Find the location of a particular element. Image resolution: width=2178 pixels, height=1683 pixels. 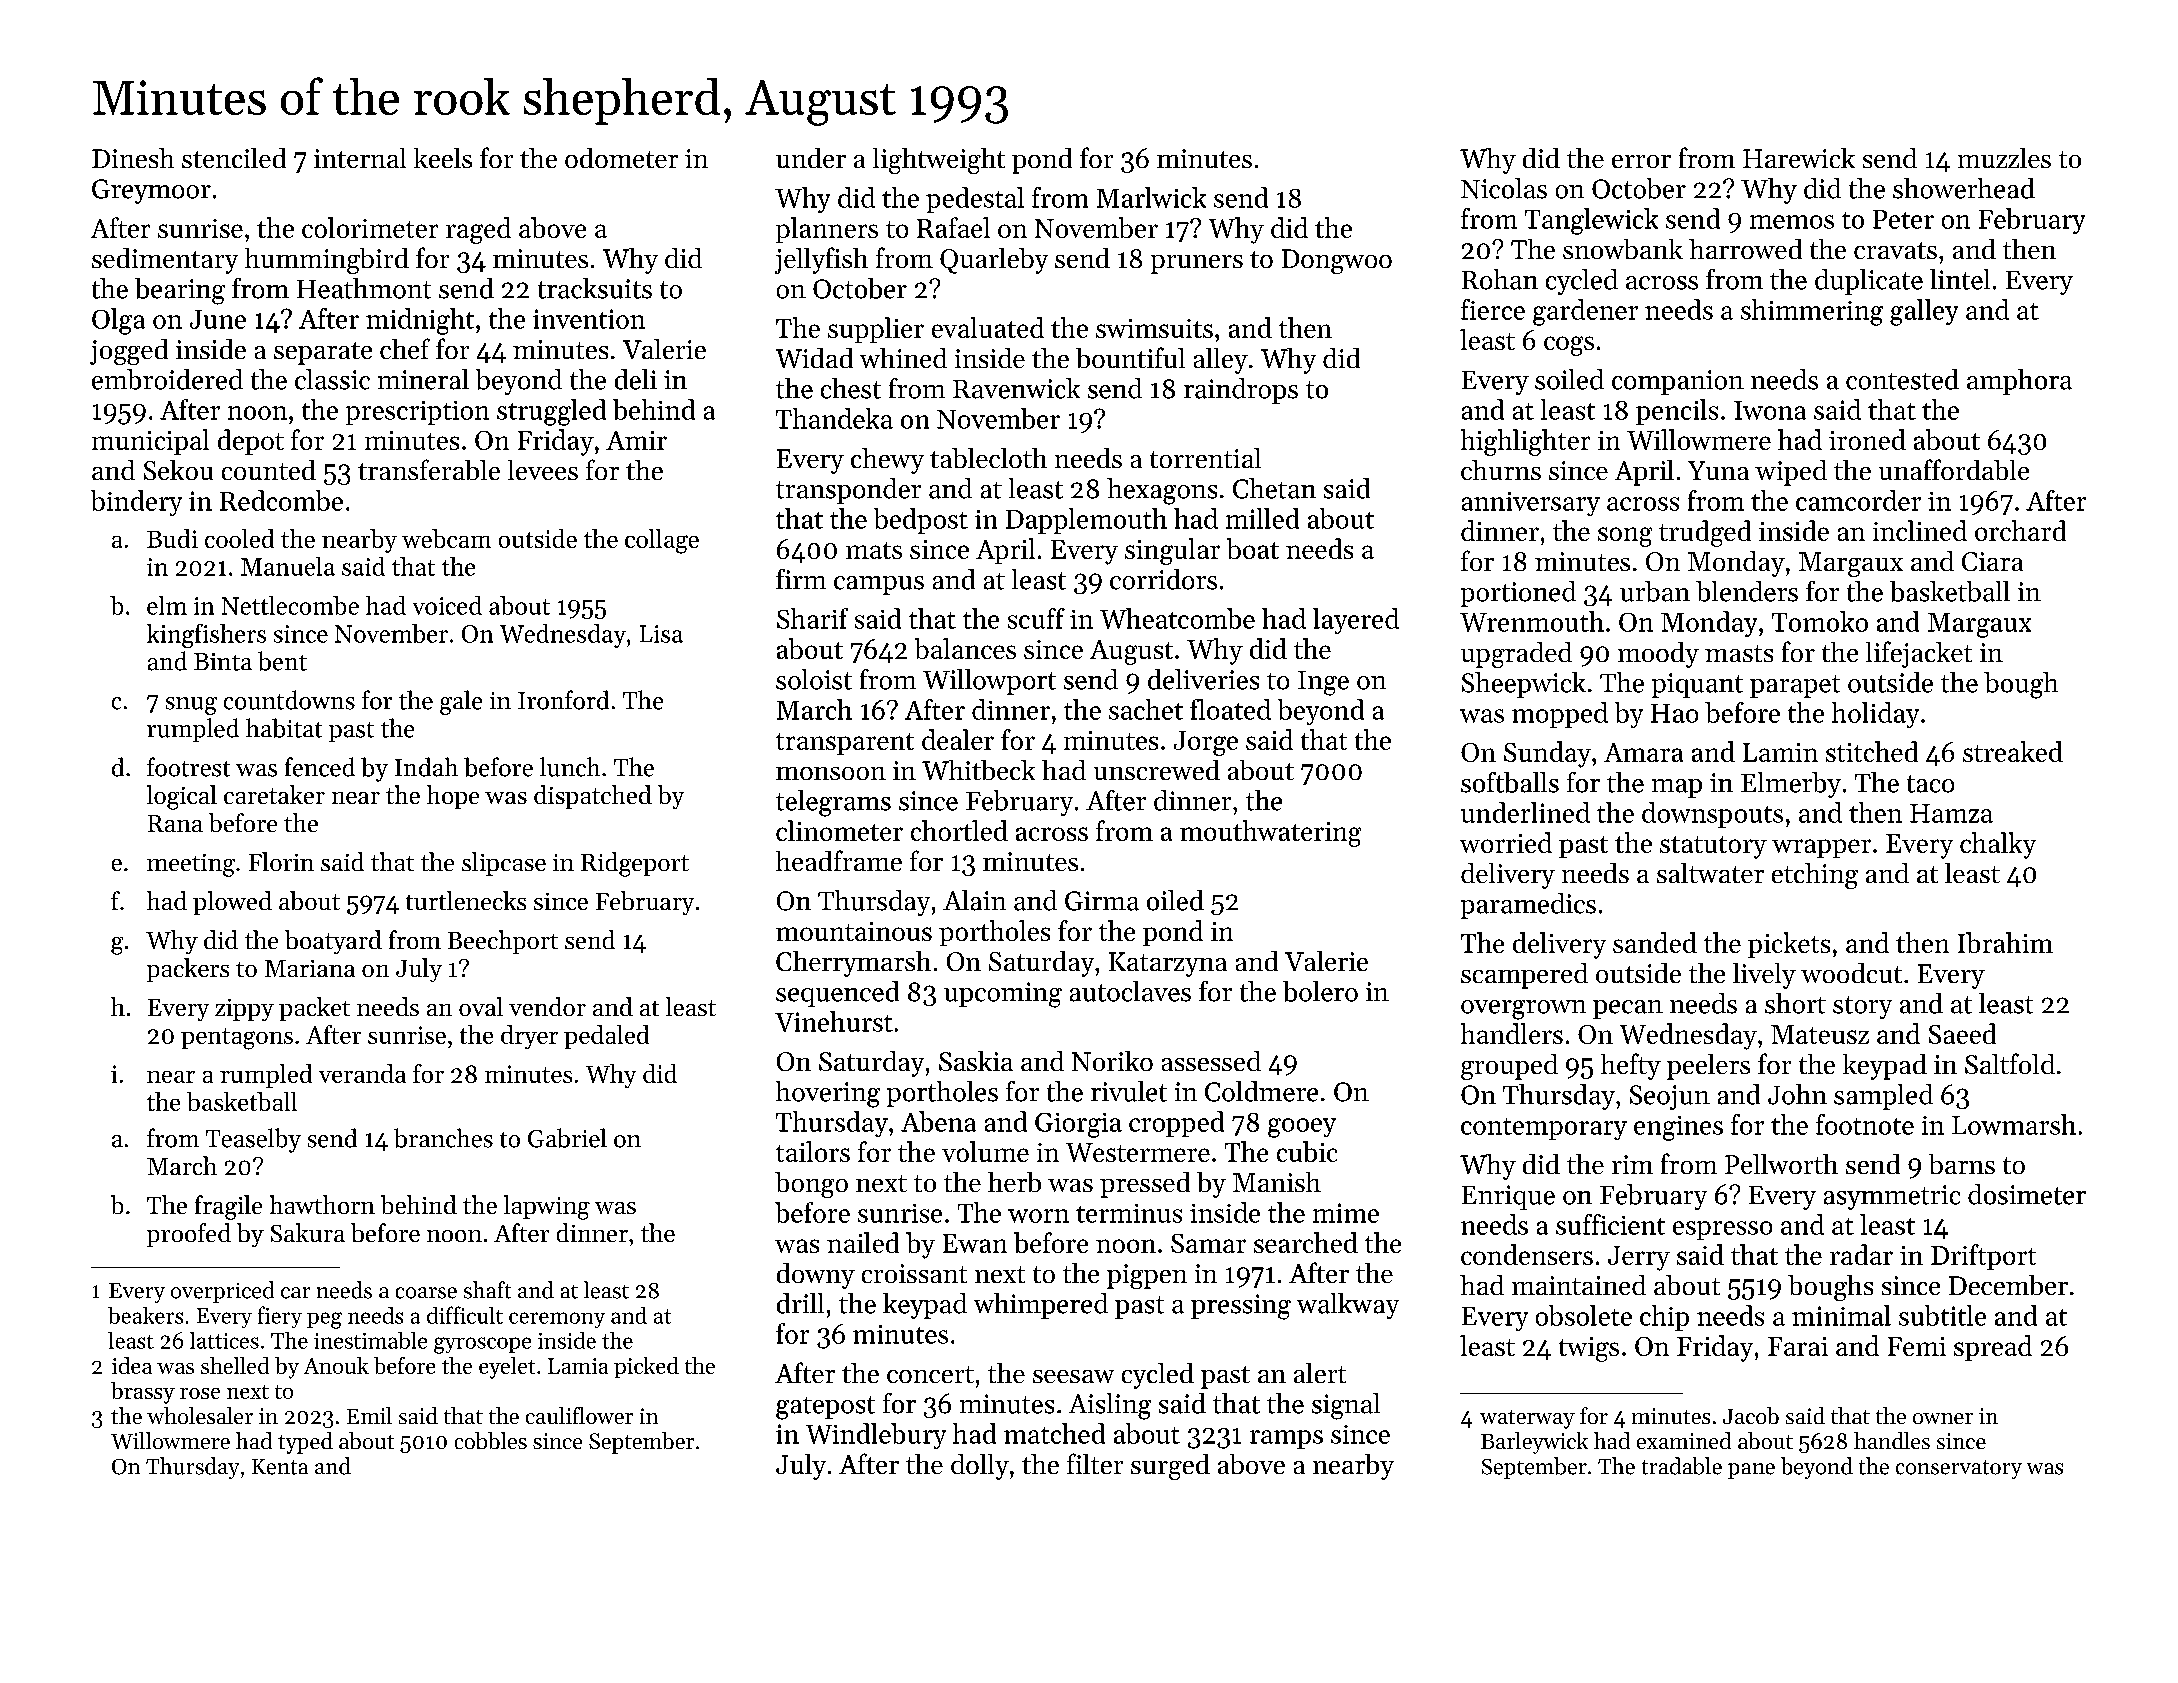

Ibrahim is located at coordinates (2005, 942).
